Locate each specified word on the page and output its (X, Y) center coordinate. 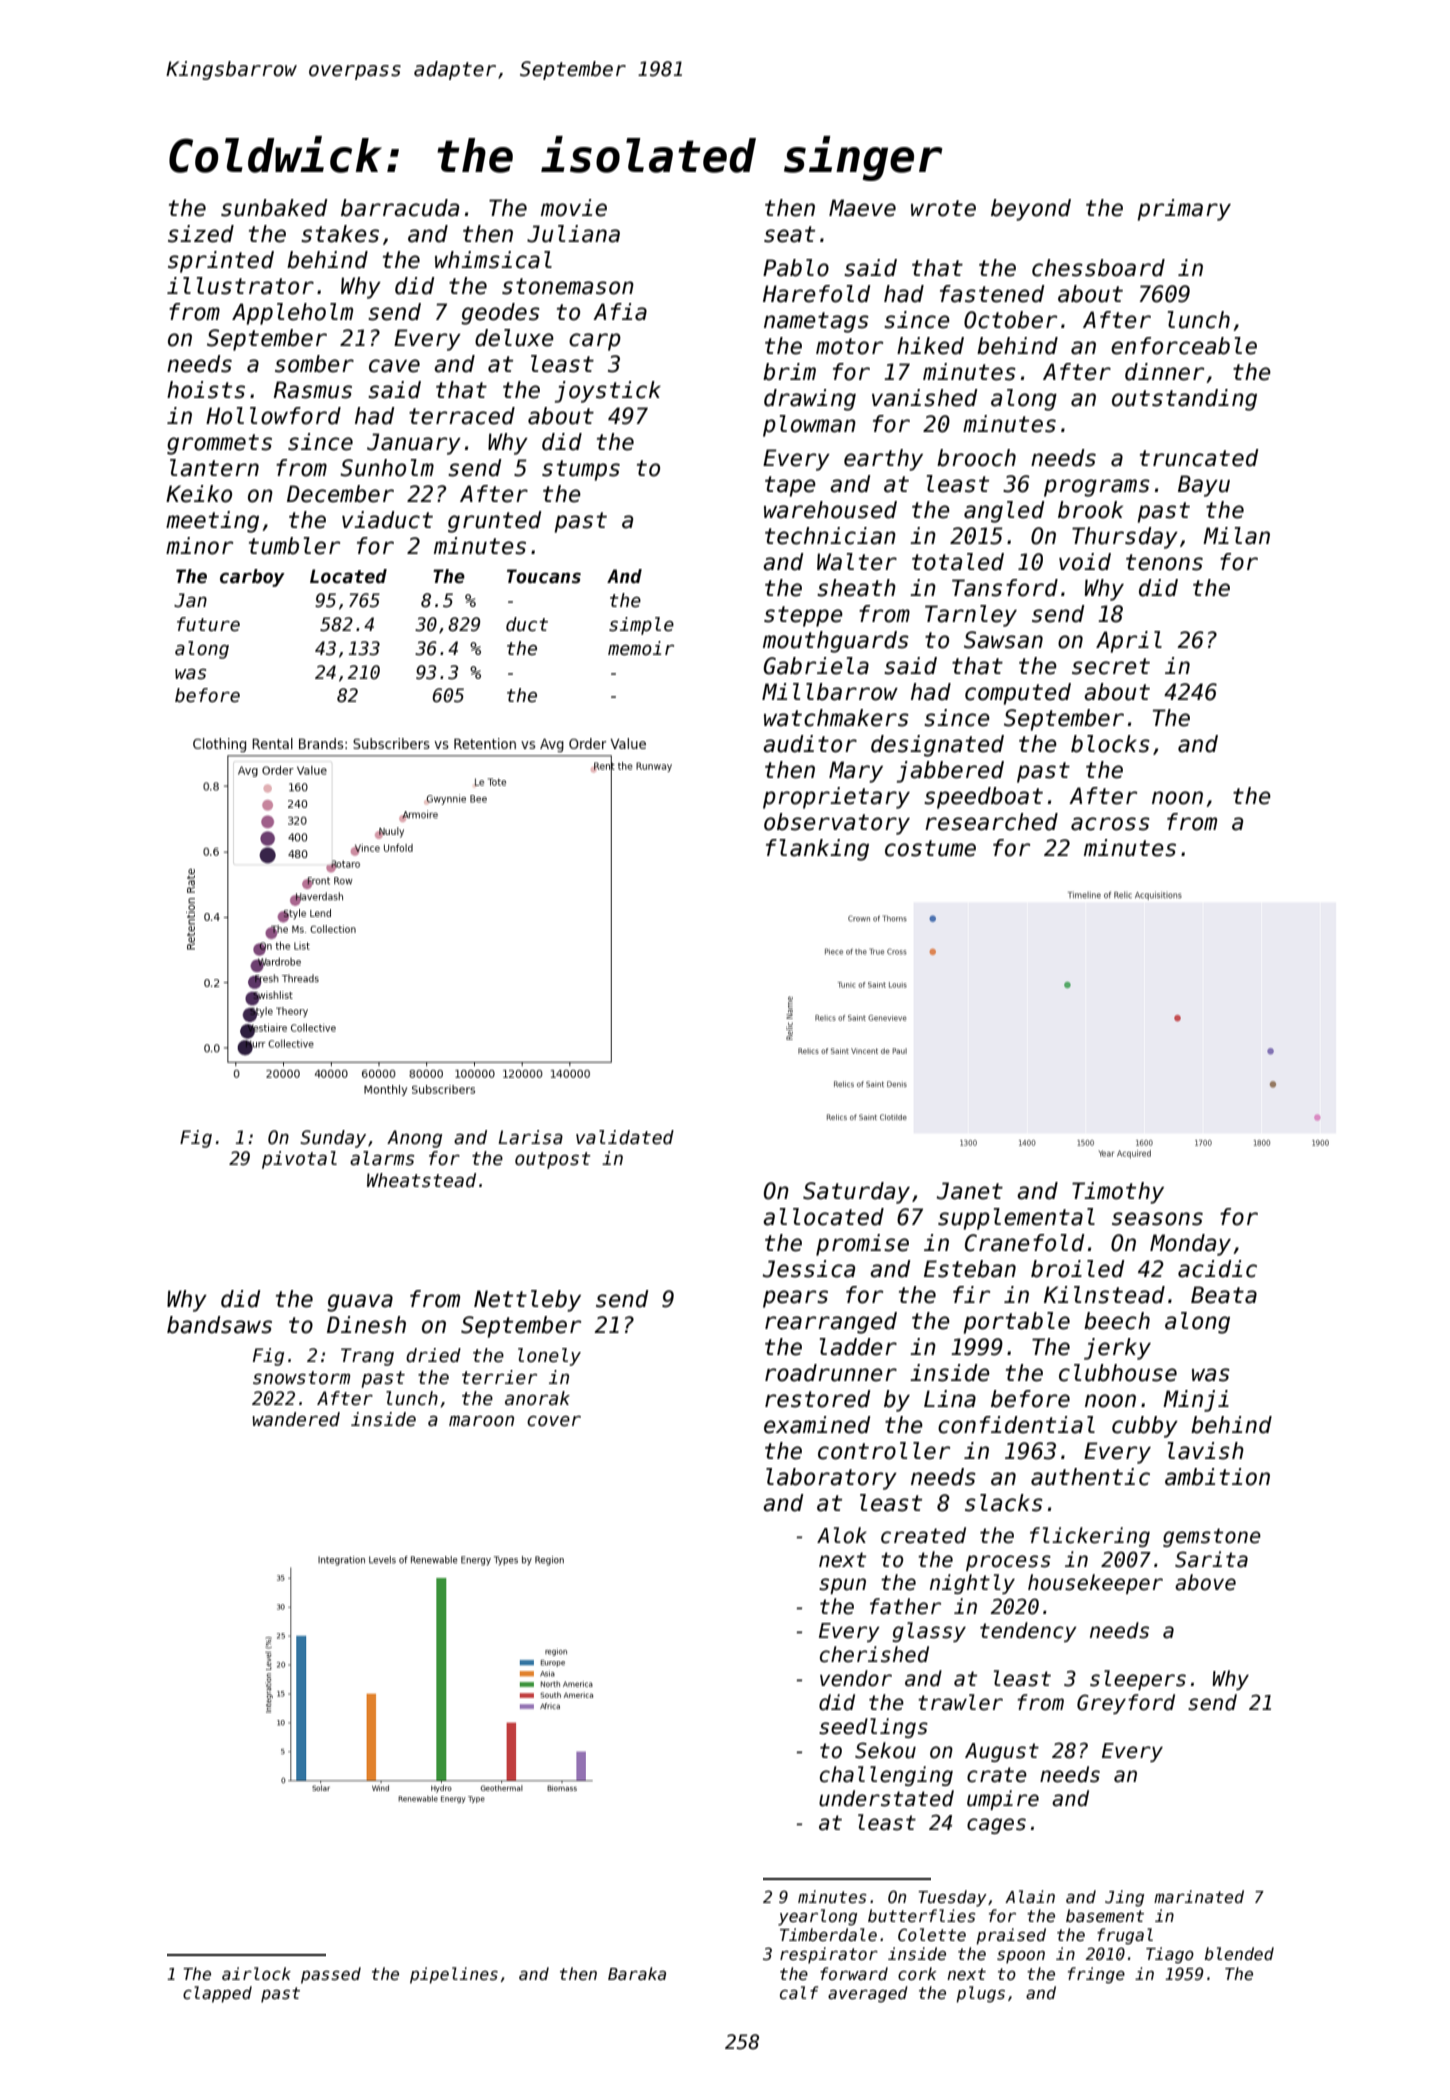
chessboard (1098, 268)
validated (625, 1137)
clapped (217, 1994)
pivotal (299, 1160)
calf (799, 1992)
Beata (1224, 1295)
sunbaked (274, 208)
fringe (1096, 1975)
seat (789, 234)
